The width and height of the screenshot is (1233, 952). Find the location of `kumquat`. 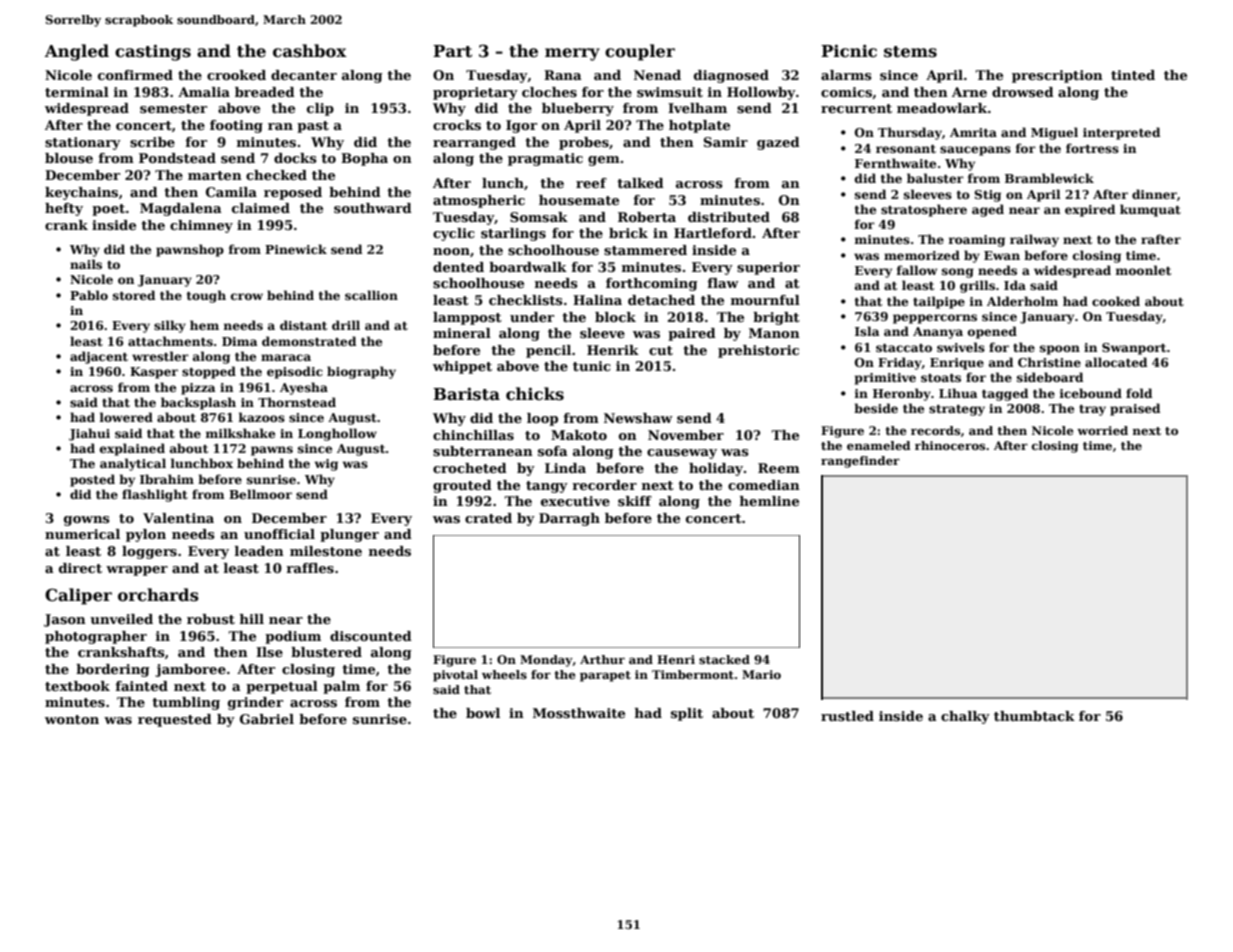

kumquat is located at coordinates (1150, 210).
